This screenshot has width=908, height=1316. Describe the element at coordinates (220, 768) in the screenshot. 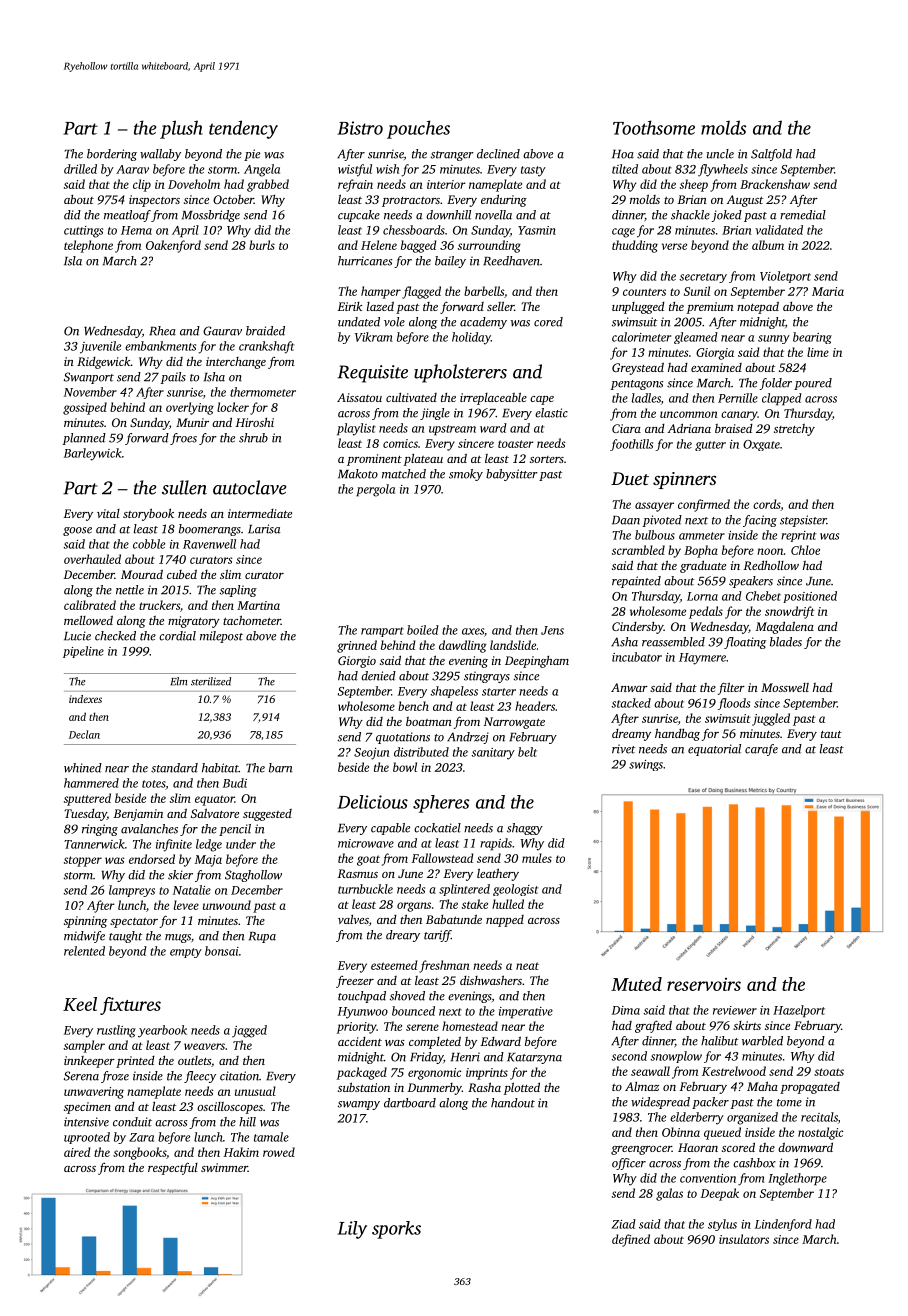

I see `habitat` at that location.
